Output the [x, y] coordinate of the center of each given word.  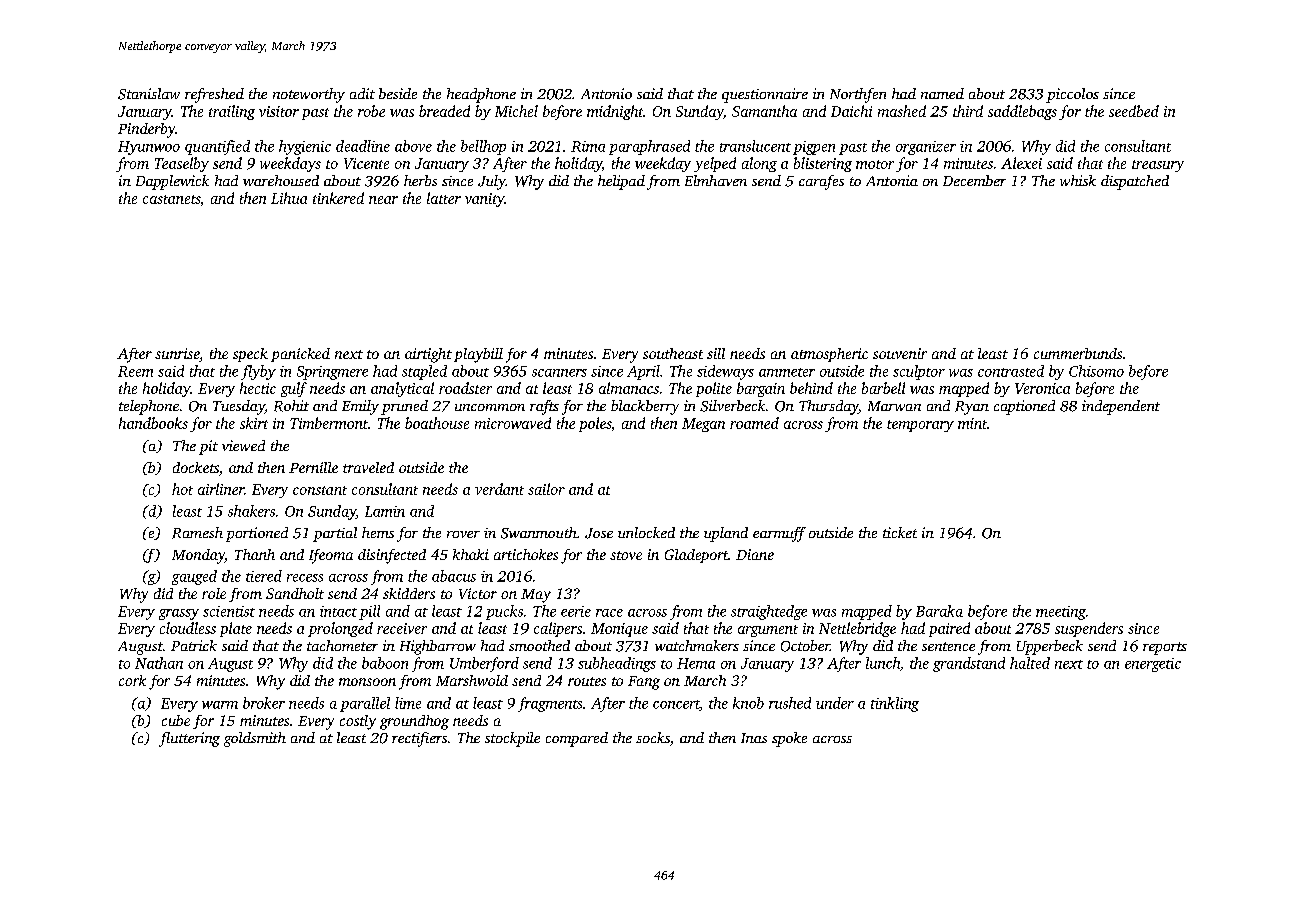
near [383, 200]
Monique [619, 630]
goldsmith [255, 739]
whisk [1078, 180]
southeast [673, 353]
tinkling [895, 704]
